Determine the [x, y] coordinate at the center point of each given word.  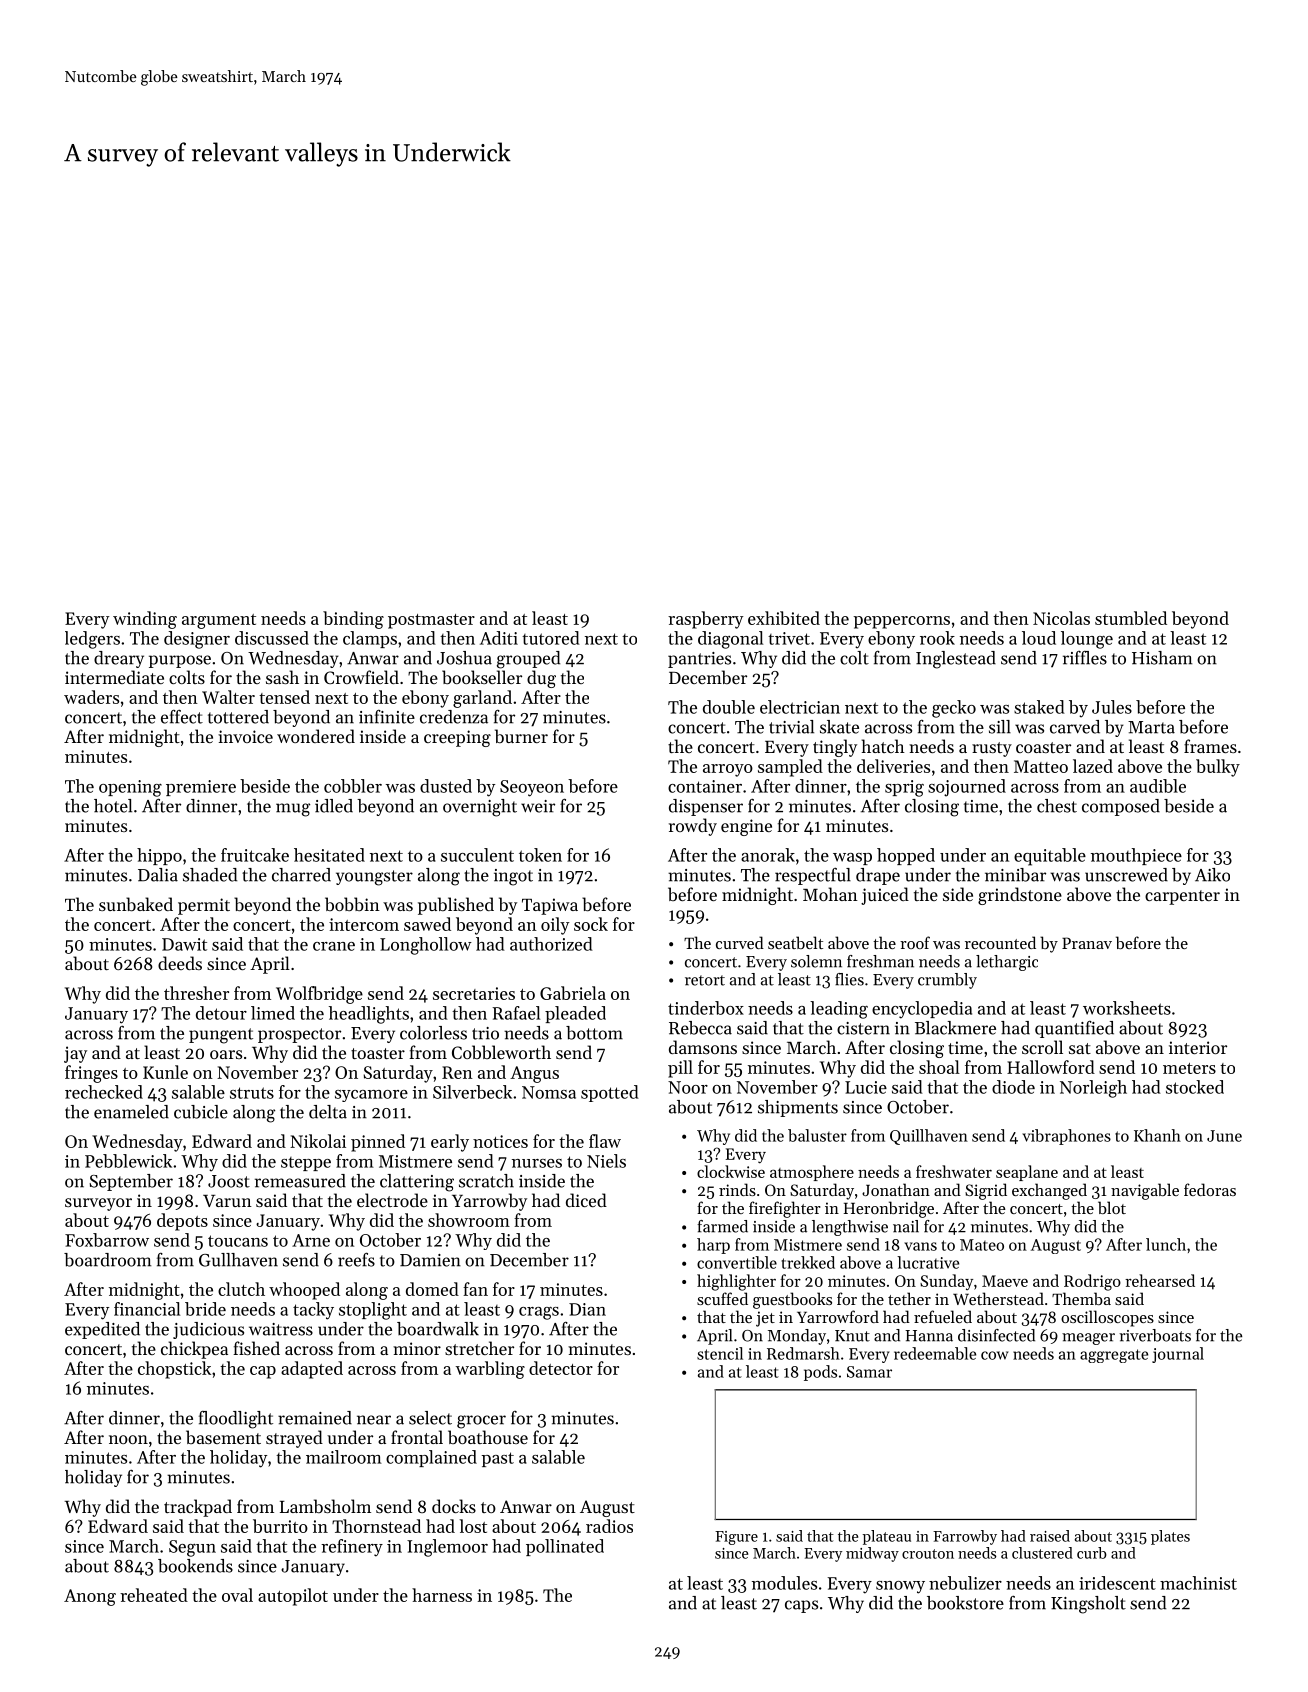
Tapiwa [550, 906]
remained [315, 1418]
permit [204, 906]
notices [500, 1141]
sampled [790, 768]
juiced [885, 896]
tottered [238, 717]
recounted [1000, 942]
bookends [195, 1566]
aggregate [1114, 1356]
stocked [1195, 1087]
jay [75, 1054]
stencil [720, 1353]
